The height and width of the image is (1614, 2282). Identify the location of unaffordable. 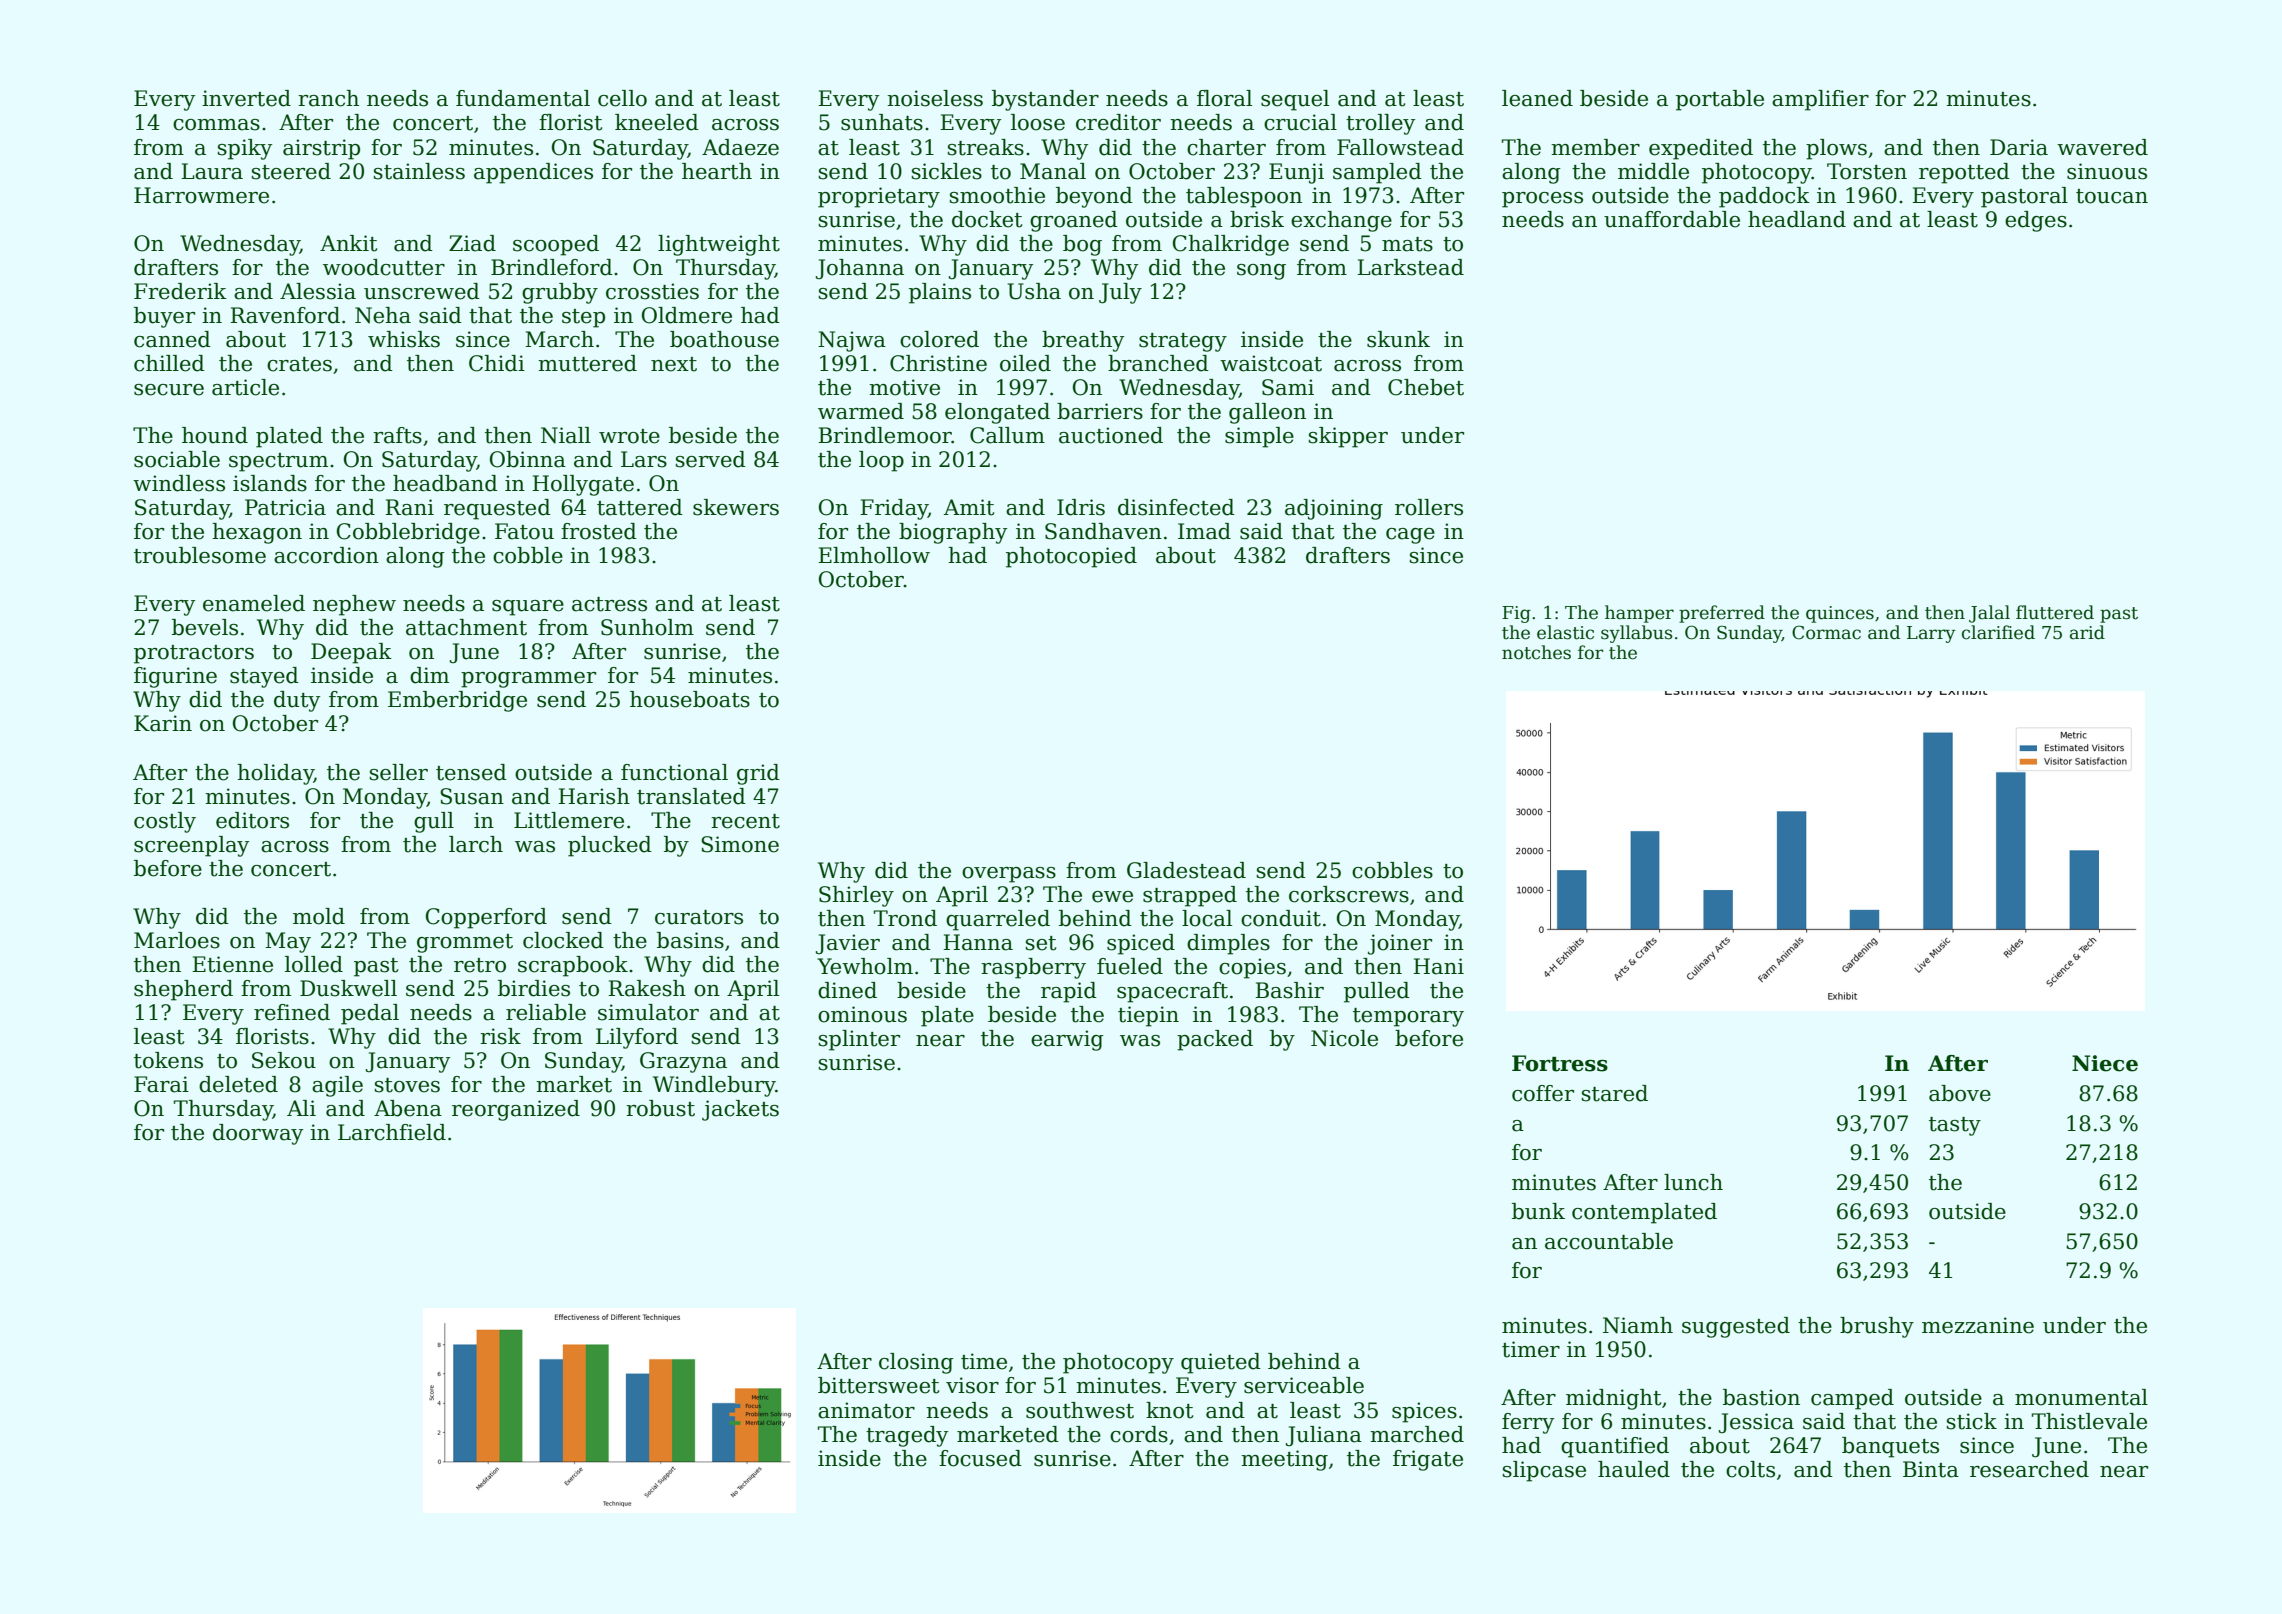
(1672, 219).
